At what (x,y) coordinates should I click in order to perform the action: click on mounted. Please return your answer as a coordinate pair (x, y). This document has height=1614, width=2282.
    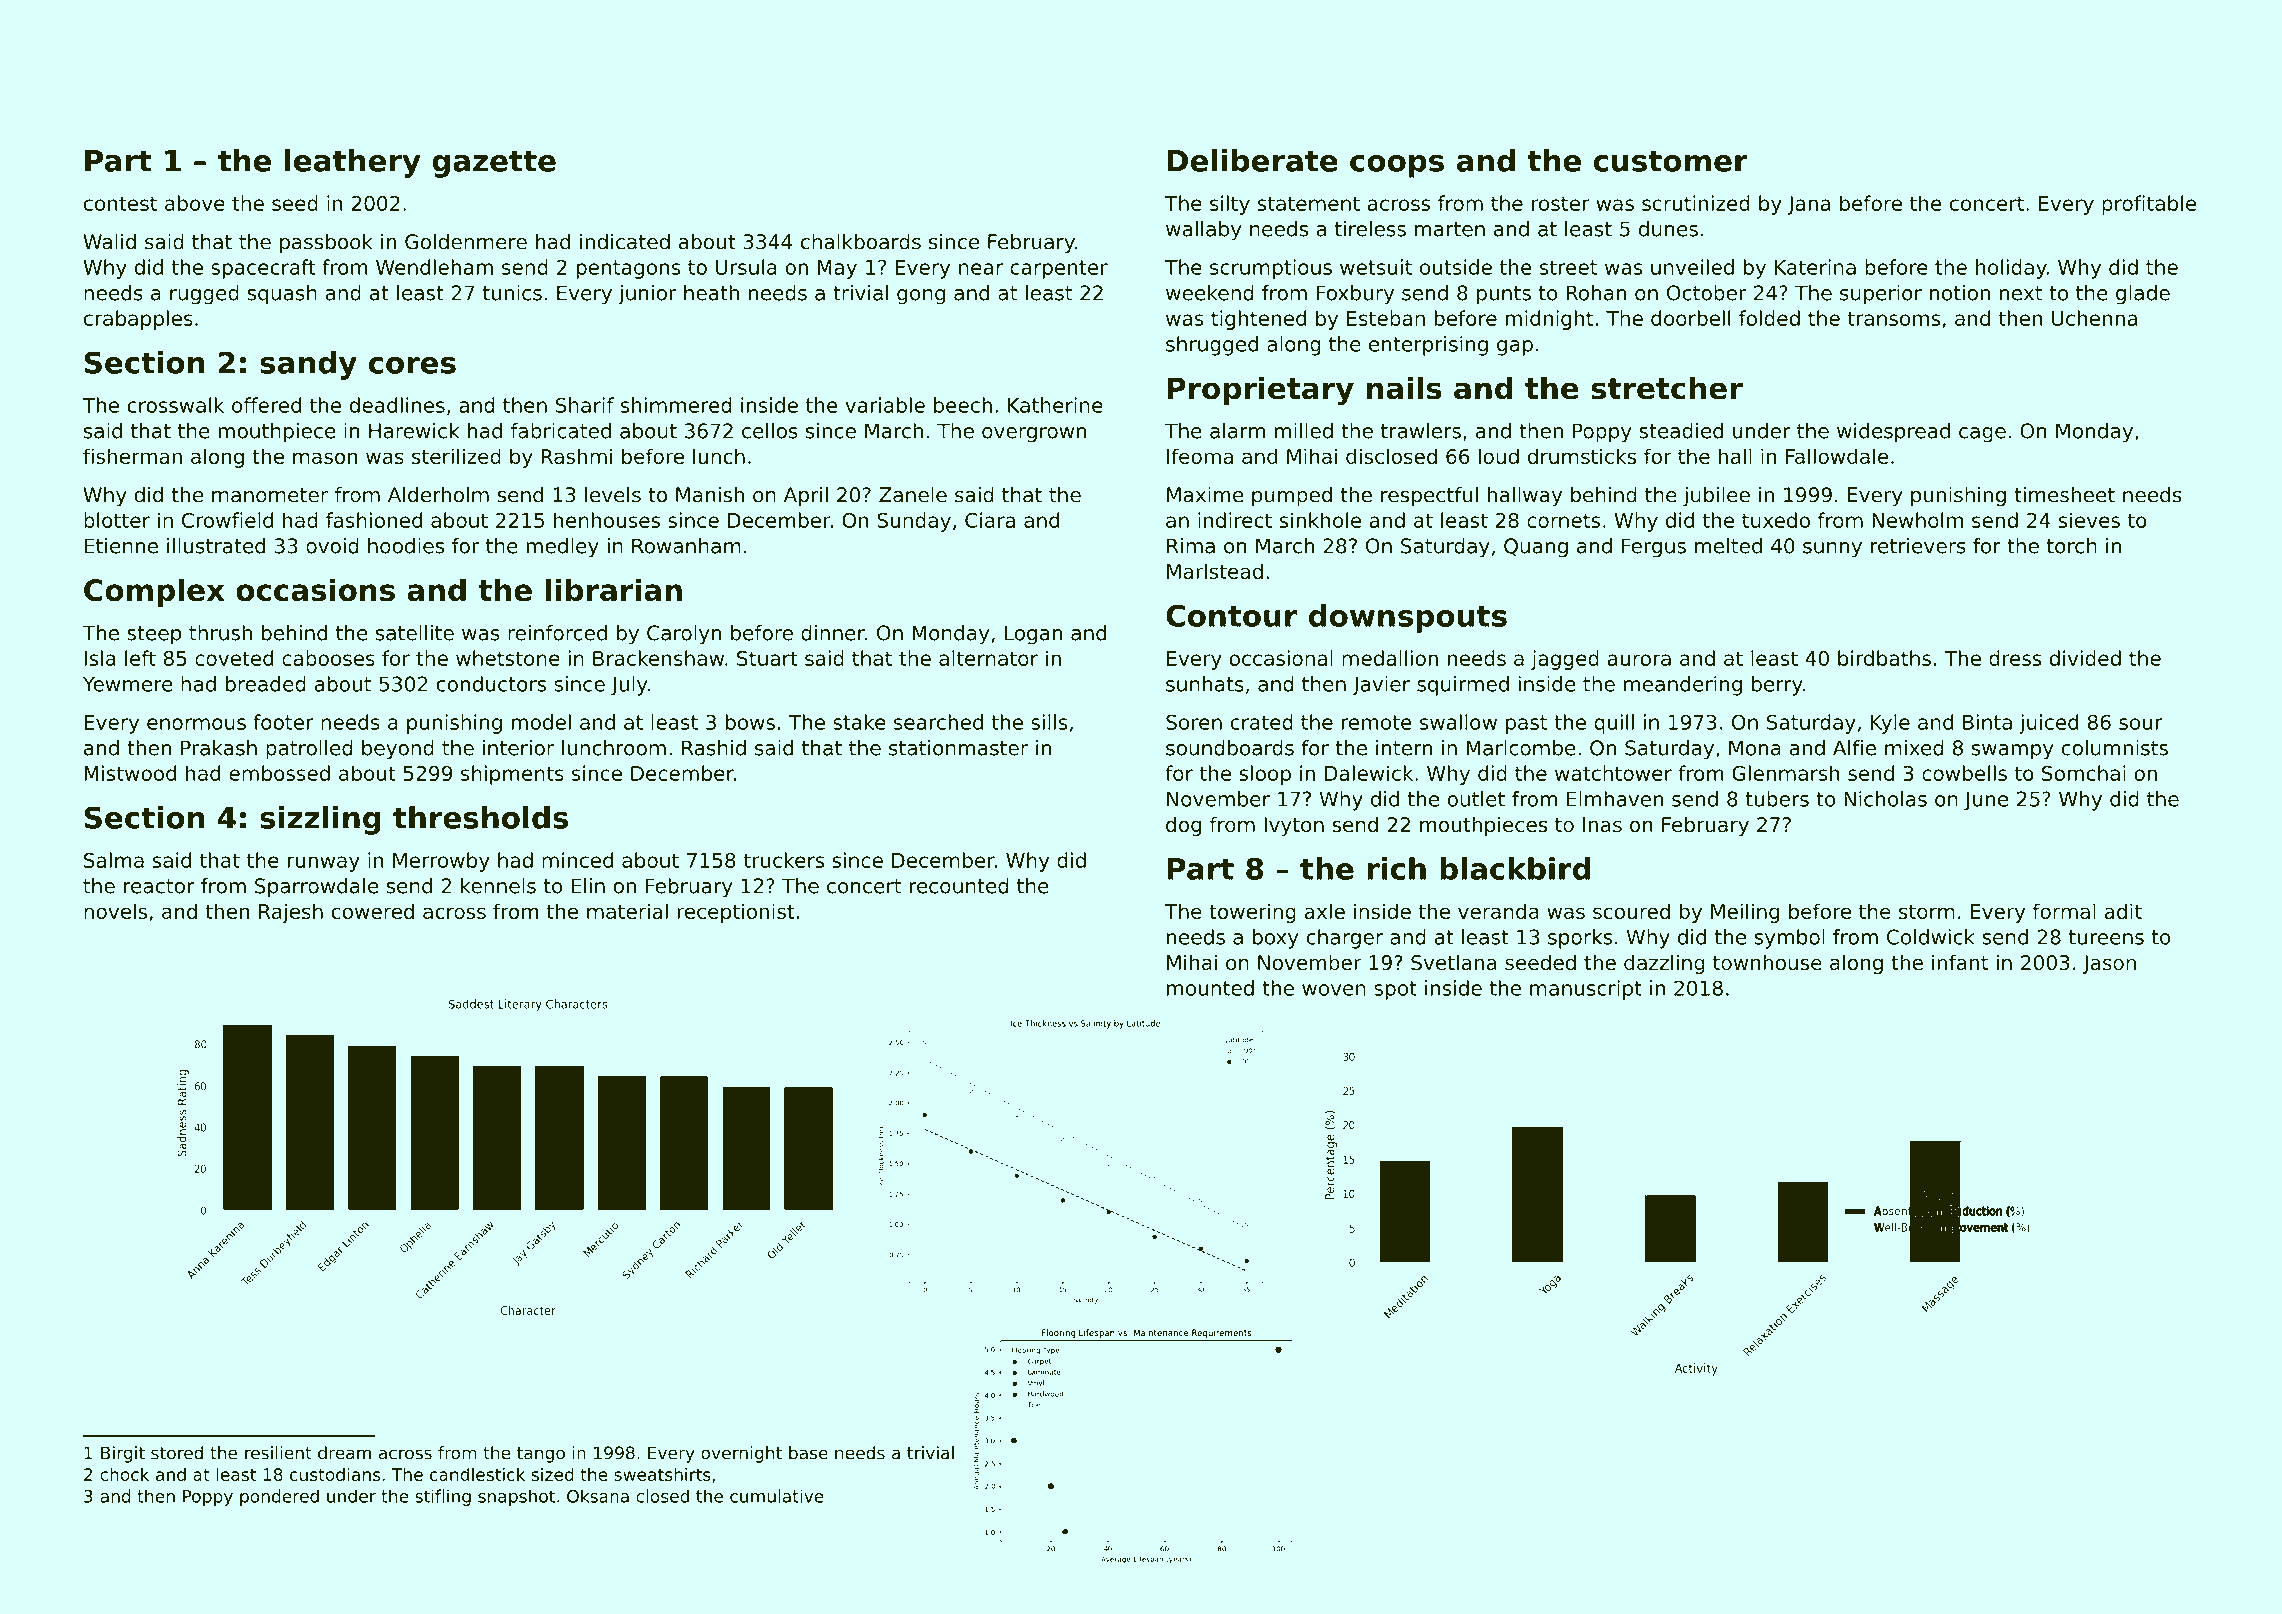
    Looking at the image, I should click on (1210, 988).
